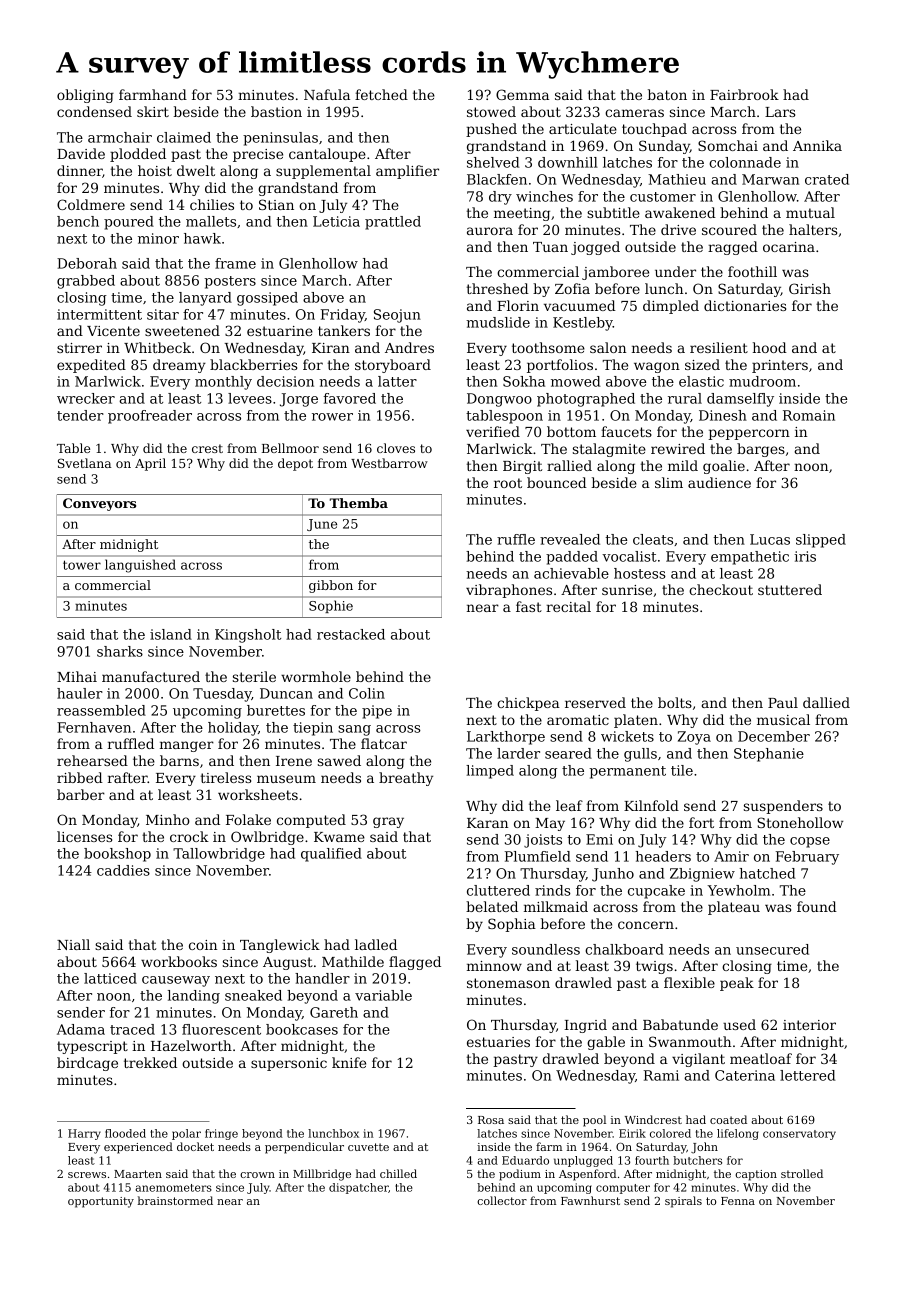 This document has height=1316, width=908. What do you see at coordinates (175, 1200) in the document?
I see `brainstormed` at bounding box center [175, 1200].
